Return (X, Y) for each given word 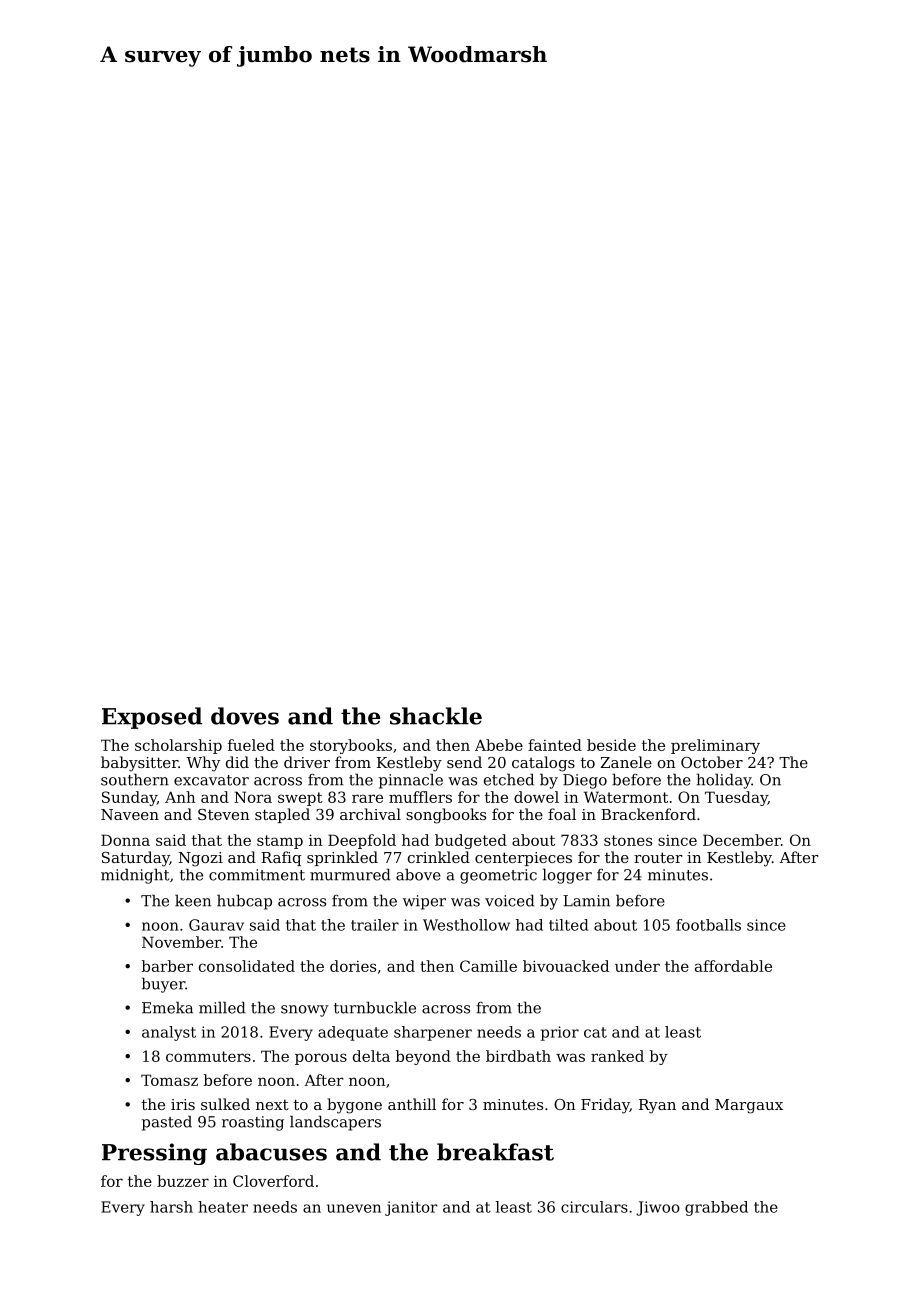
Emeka (167, 1007)
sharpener (433, 1033)
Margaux (749, 1106)
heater (223, 1207)
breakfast (495, 1152)
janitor (411, 1208)
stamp (280, 842)
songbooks (446, 816)
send (464, 762)
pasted (167, 1123)
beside (611, 745)
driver (307, 762)
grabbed (716, 1208)
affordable (733, 966)
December (742, 840)
